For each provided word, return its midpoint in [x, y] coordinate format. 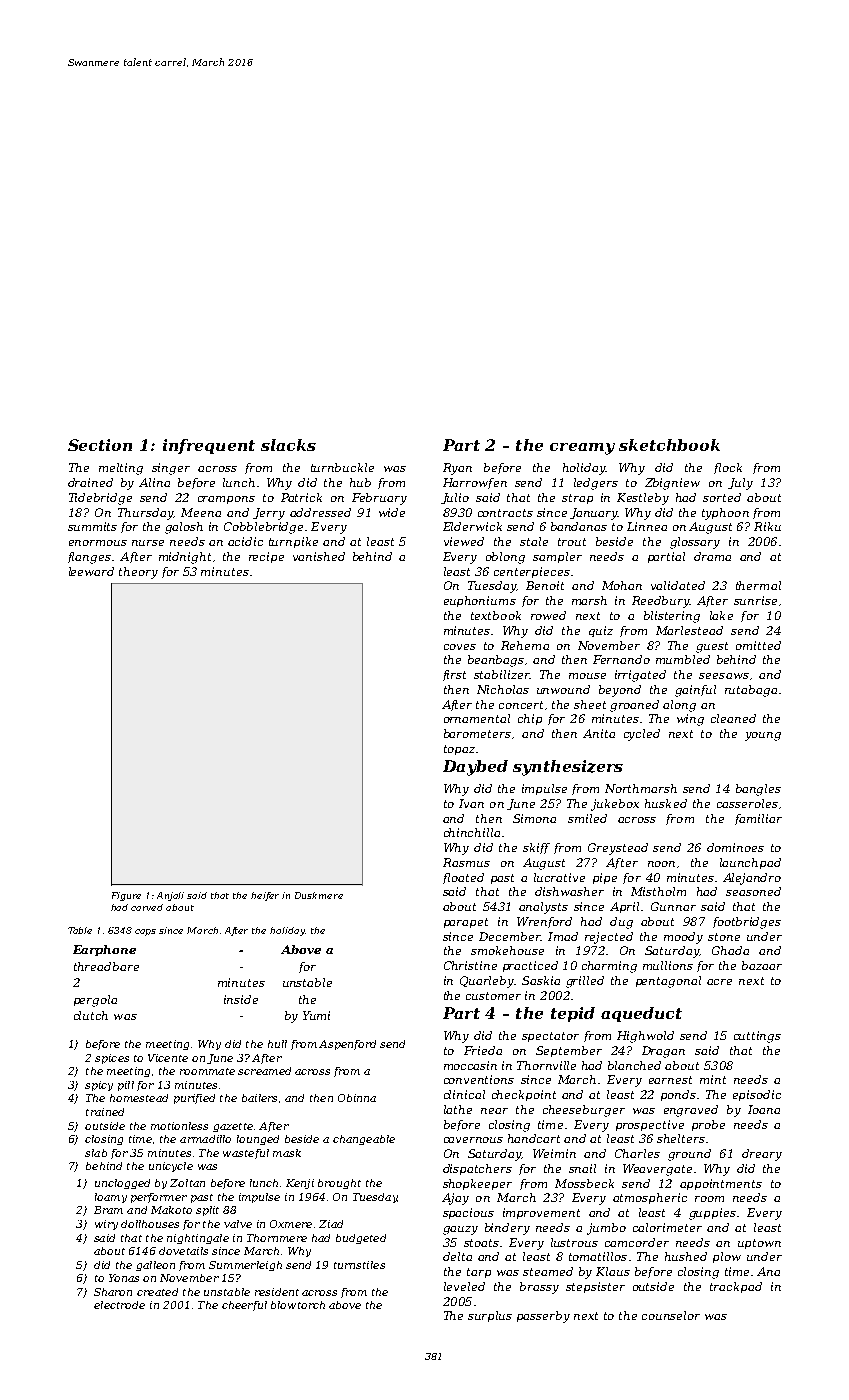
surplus [490, 1316]
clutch [91, 1015]
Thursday [145, 514]
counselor [671, 1315]
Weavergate [657, 1170]
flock [728, 468]
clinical [464, 1094]
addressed [320, 512]
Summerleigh [245, 1266]
